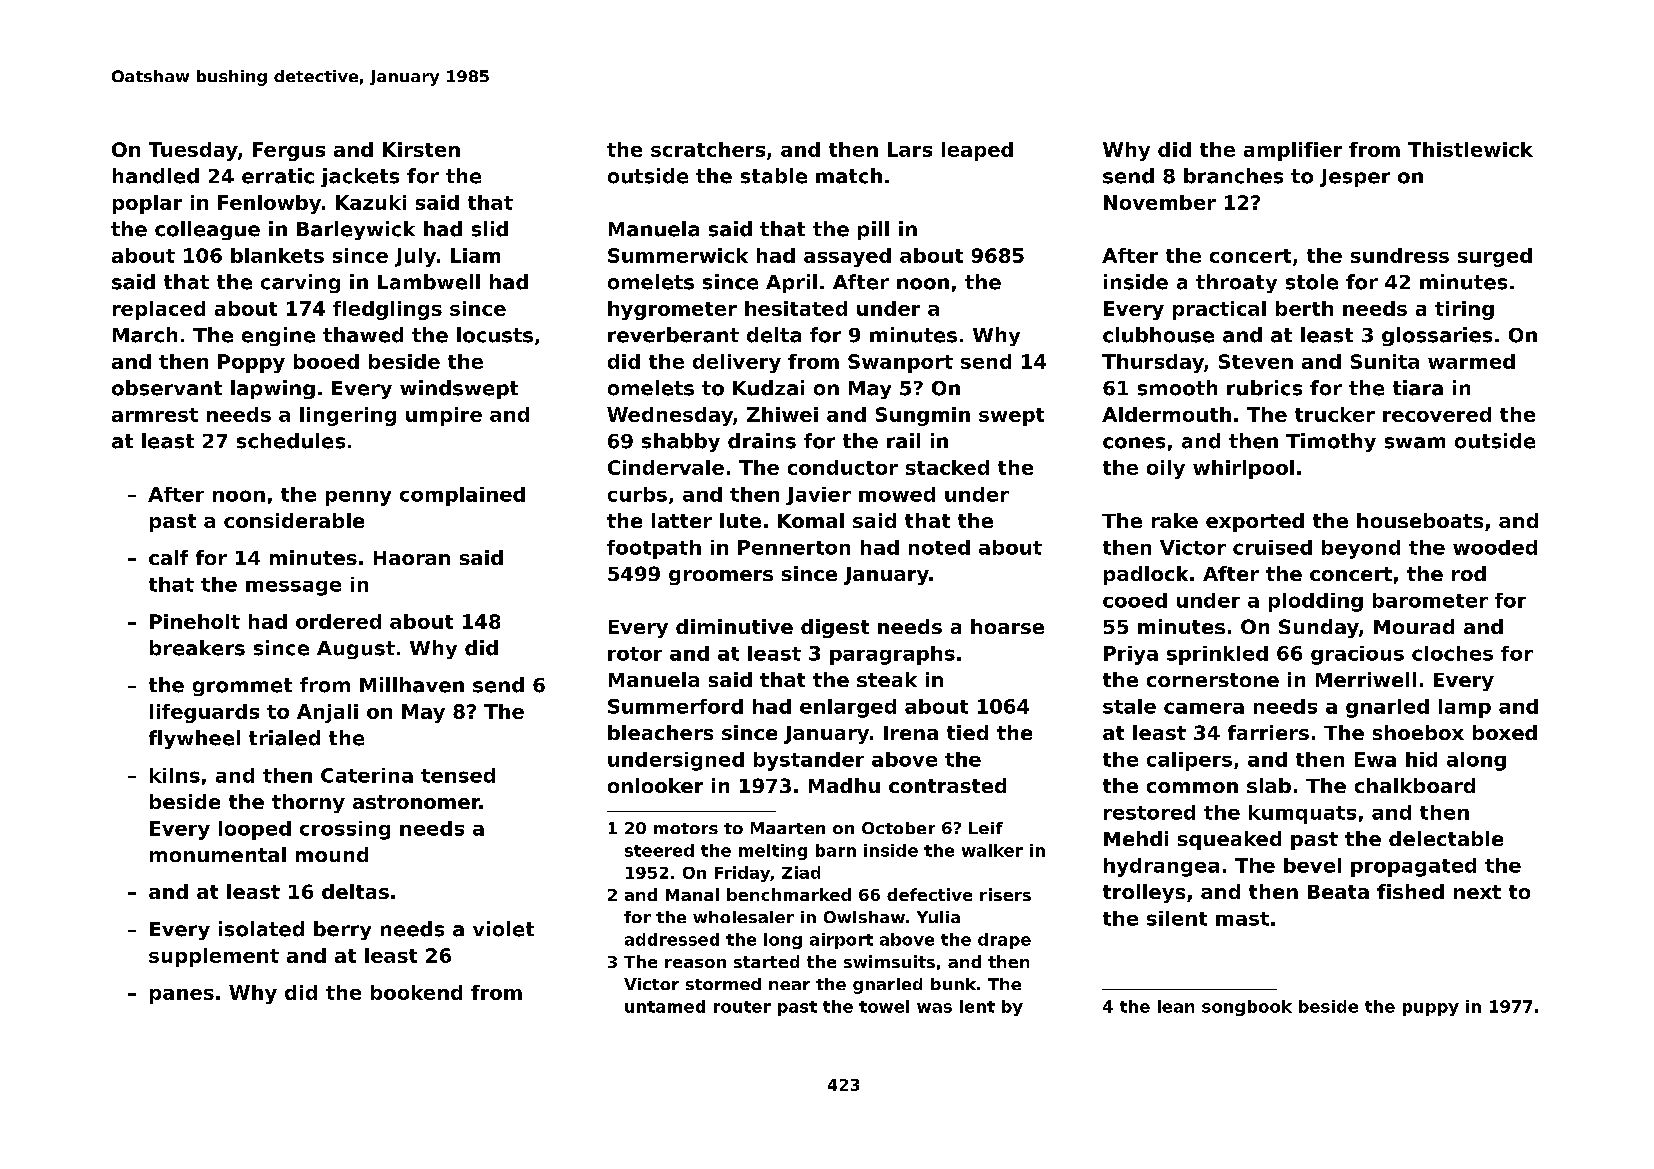 Image resolution: width=1654 pixels, height=1169 pixels. I want to click on leaped, so click(977, 151).
